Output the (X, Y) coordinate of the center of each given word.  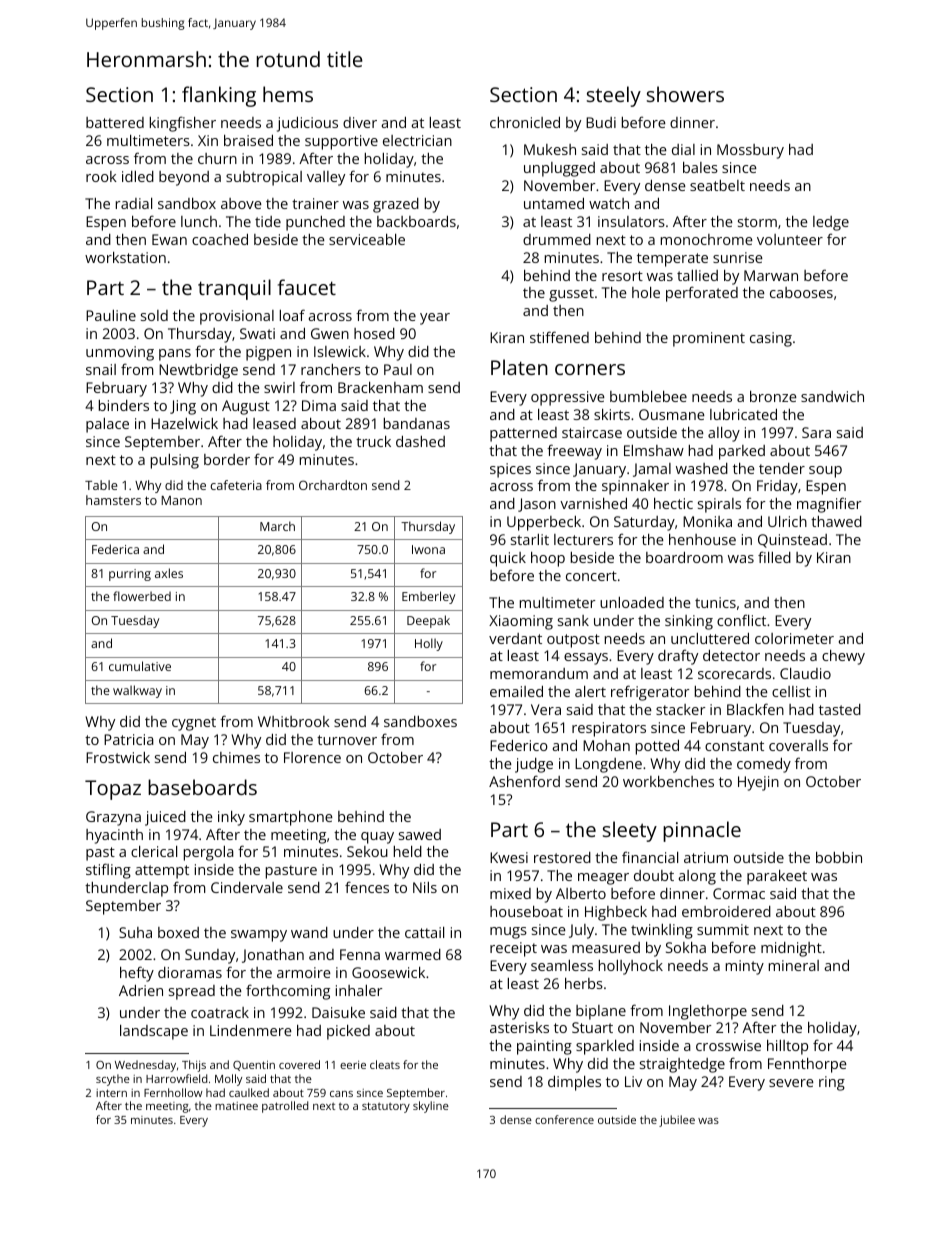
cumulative (140, 666)
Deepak (428, 621)
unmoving (120, 353)
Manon (181, 500)
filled (774, 557)
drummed (557, 239)
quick (508, 559)
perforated (702, 294)
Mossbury (750, 151)
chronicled (525, 122)
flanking (219, 96)
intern (111, 1093)
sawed (420, 834)
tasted (840, 709)
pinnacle (702, 831)
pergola (209, 853)
